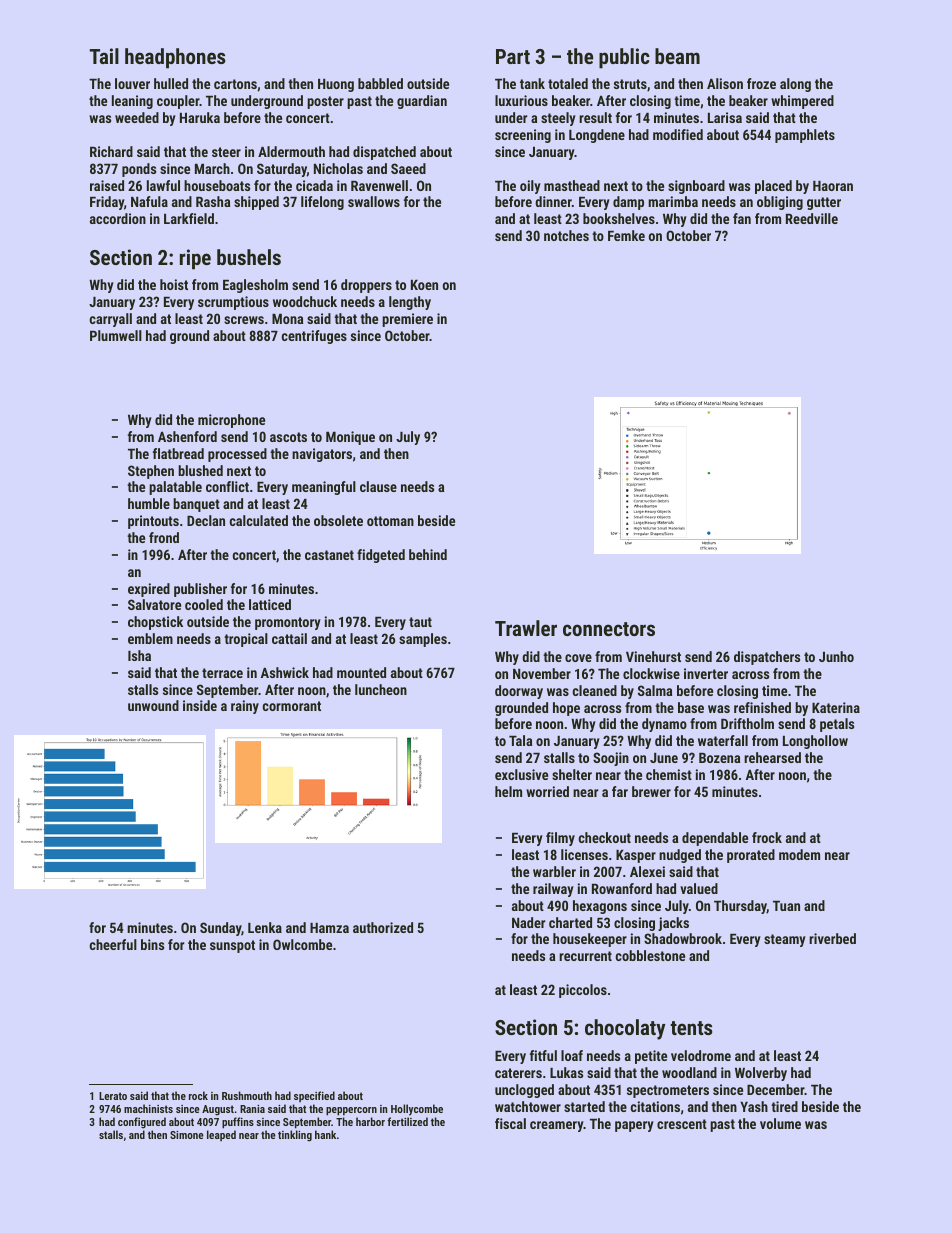  What do you see at coordinates (609, 629) in the screenshot?
I see `connectors` at bounding box center [609, 629].
